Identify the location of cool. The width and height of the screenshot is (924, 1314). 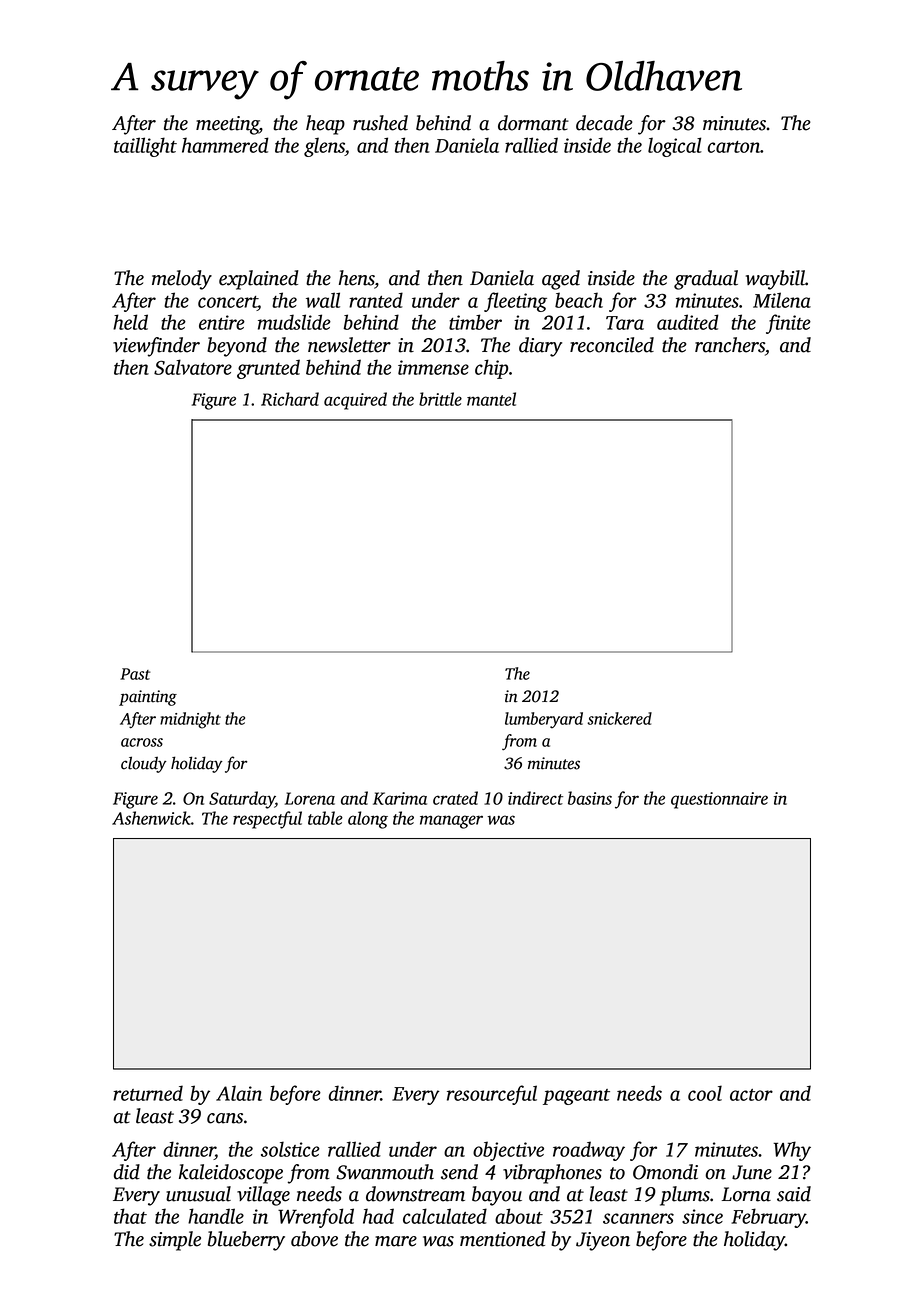
(705, 1093).
